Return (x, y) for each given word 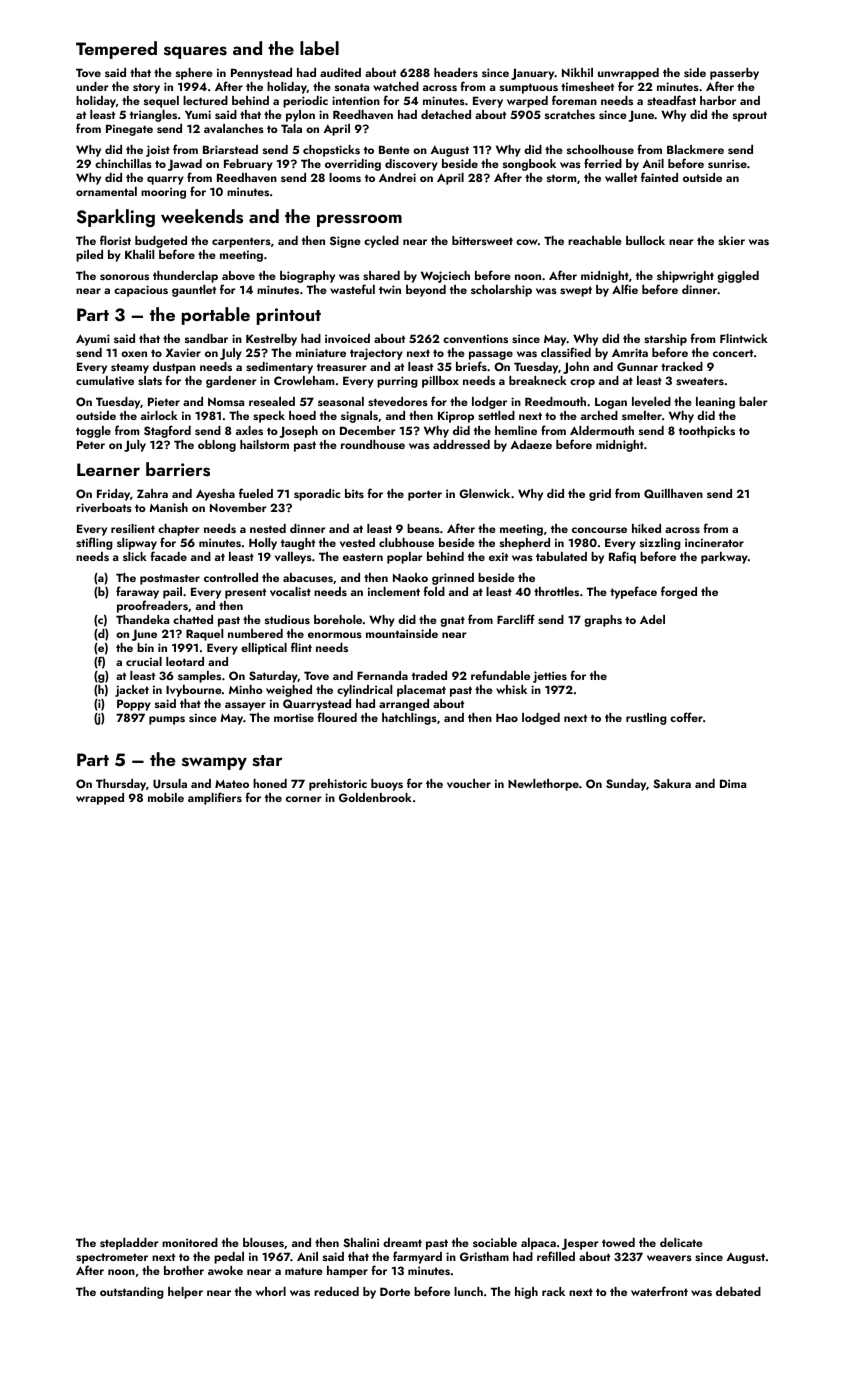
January (533, 74)
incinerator (714, 542)
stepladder (129, 1244)
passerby (734, 74)
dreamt (402, 1242)
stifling (94, 543)
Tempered (116, 50)
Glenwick (484, 493)
